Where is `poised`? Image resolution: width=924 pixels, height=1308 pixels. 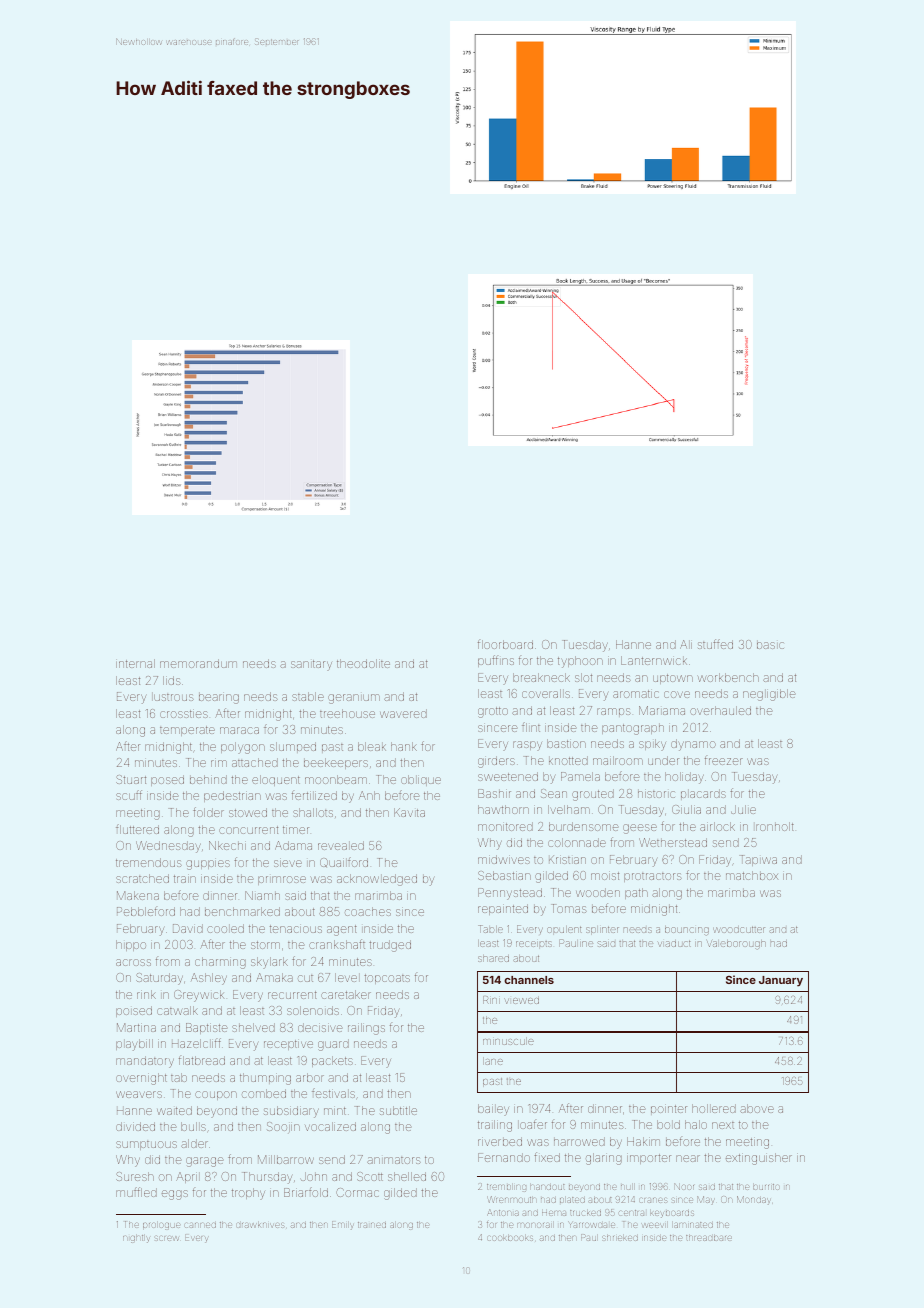 poised is located at coordinates (134, 1011).
